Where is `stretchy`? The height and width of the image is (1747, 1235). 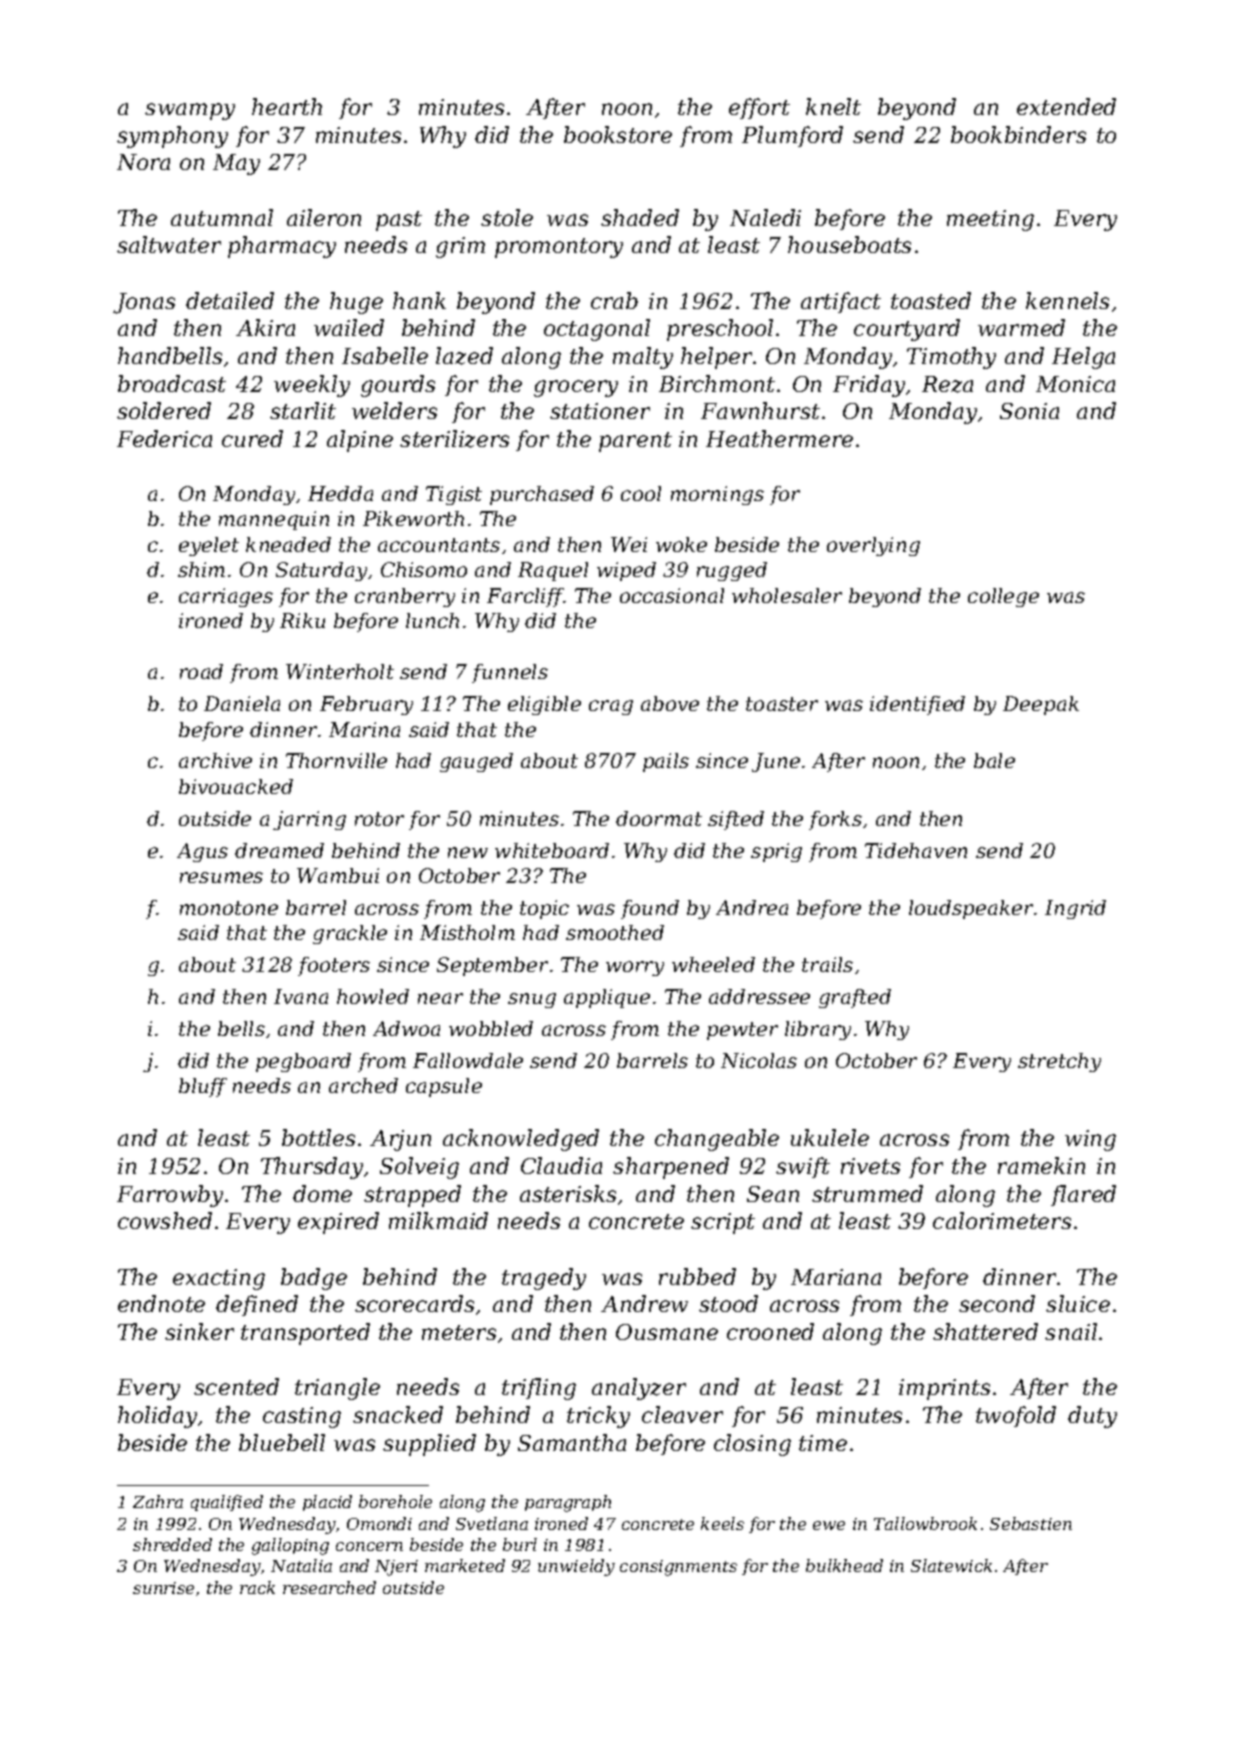 stretchy is located at coordinates (1059, 1062).
